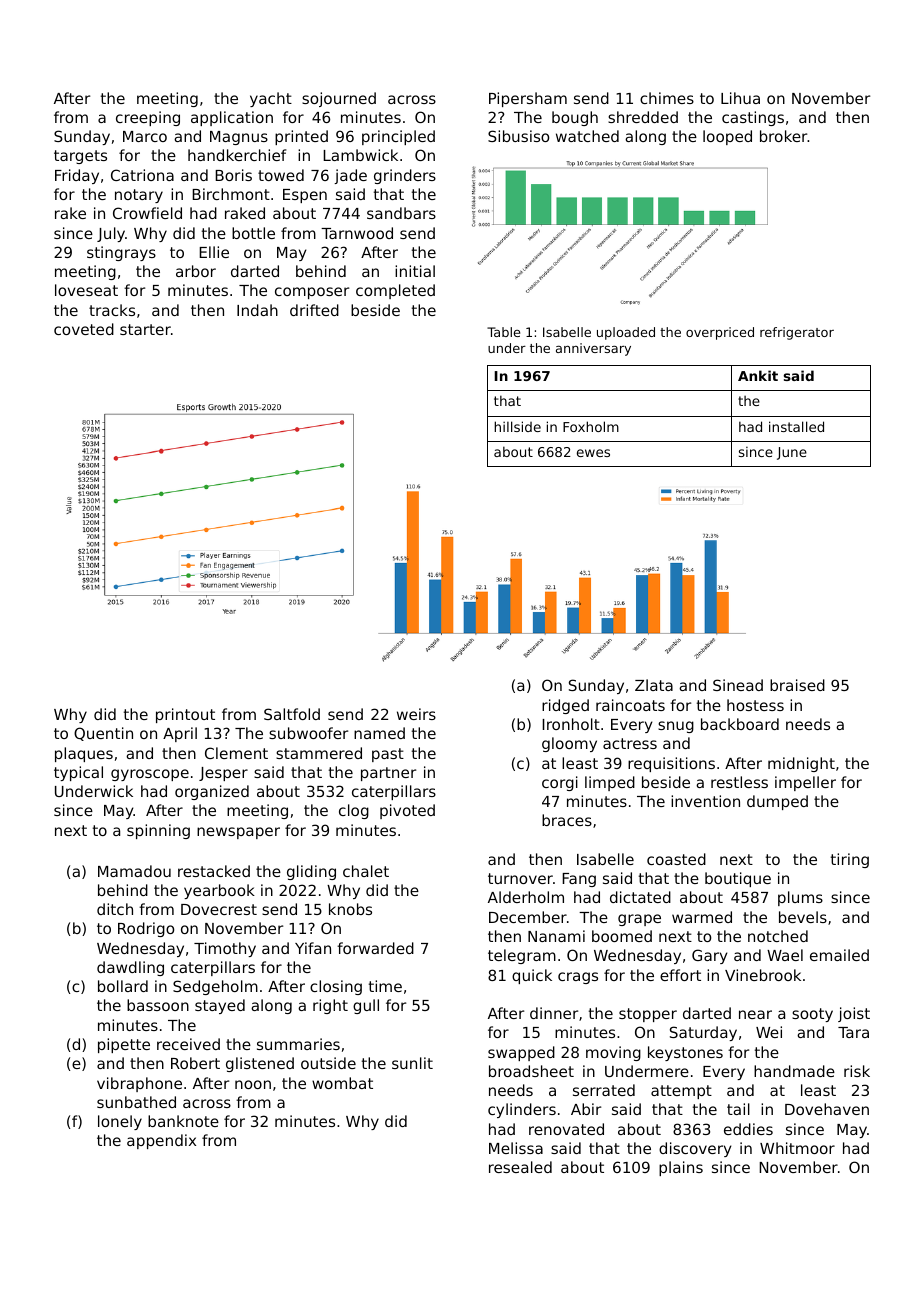 The image size is (924, 1314). What do you see at coordinates (375, 948) in the image?
I see `forwarded` at bounding box center [375, 948].
